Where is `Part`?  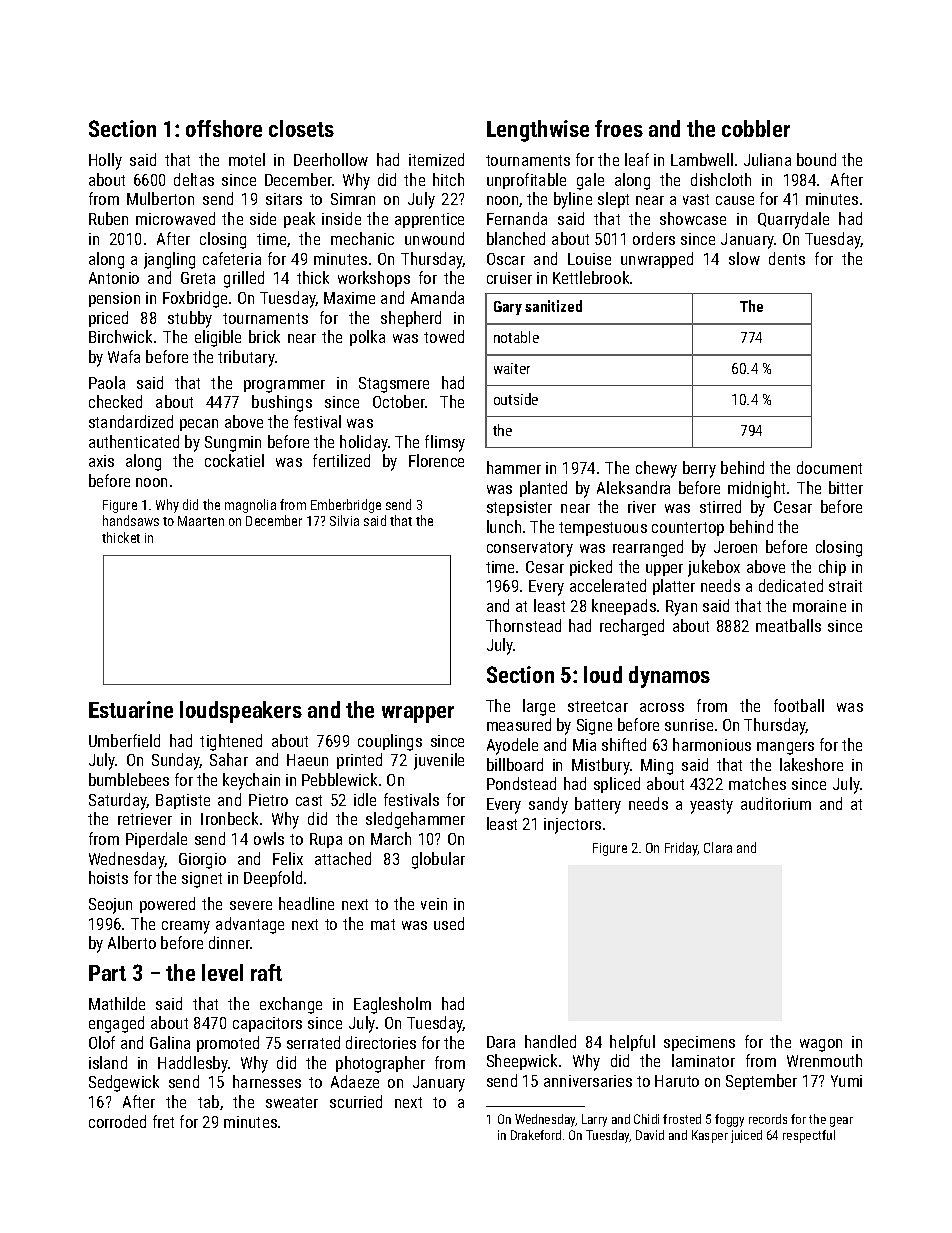
Part is located at coordinates (107, 973).
